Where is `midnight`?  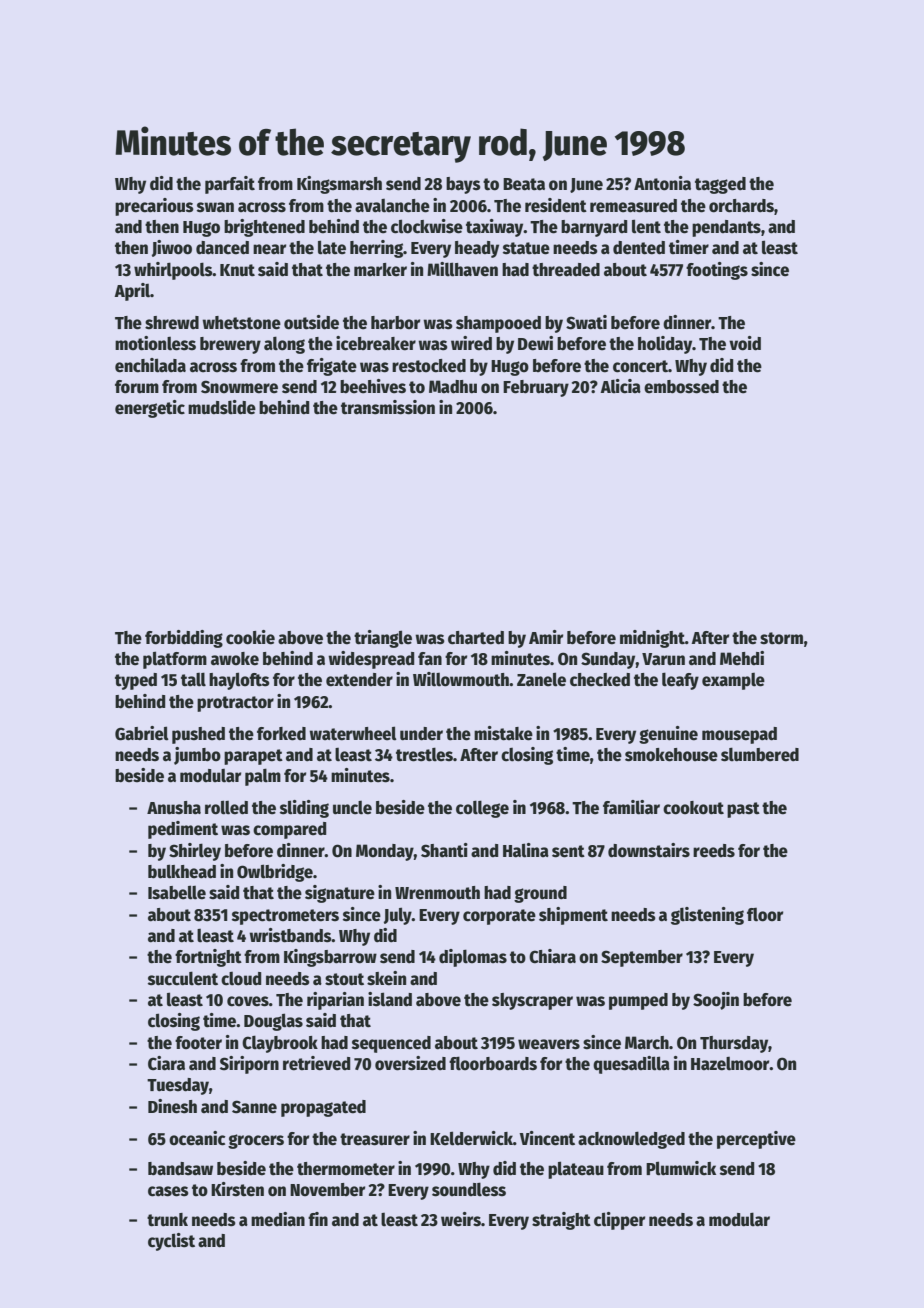 midnight is located at coordinates (652, 639).
